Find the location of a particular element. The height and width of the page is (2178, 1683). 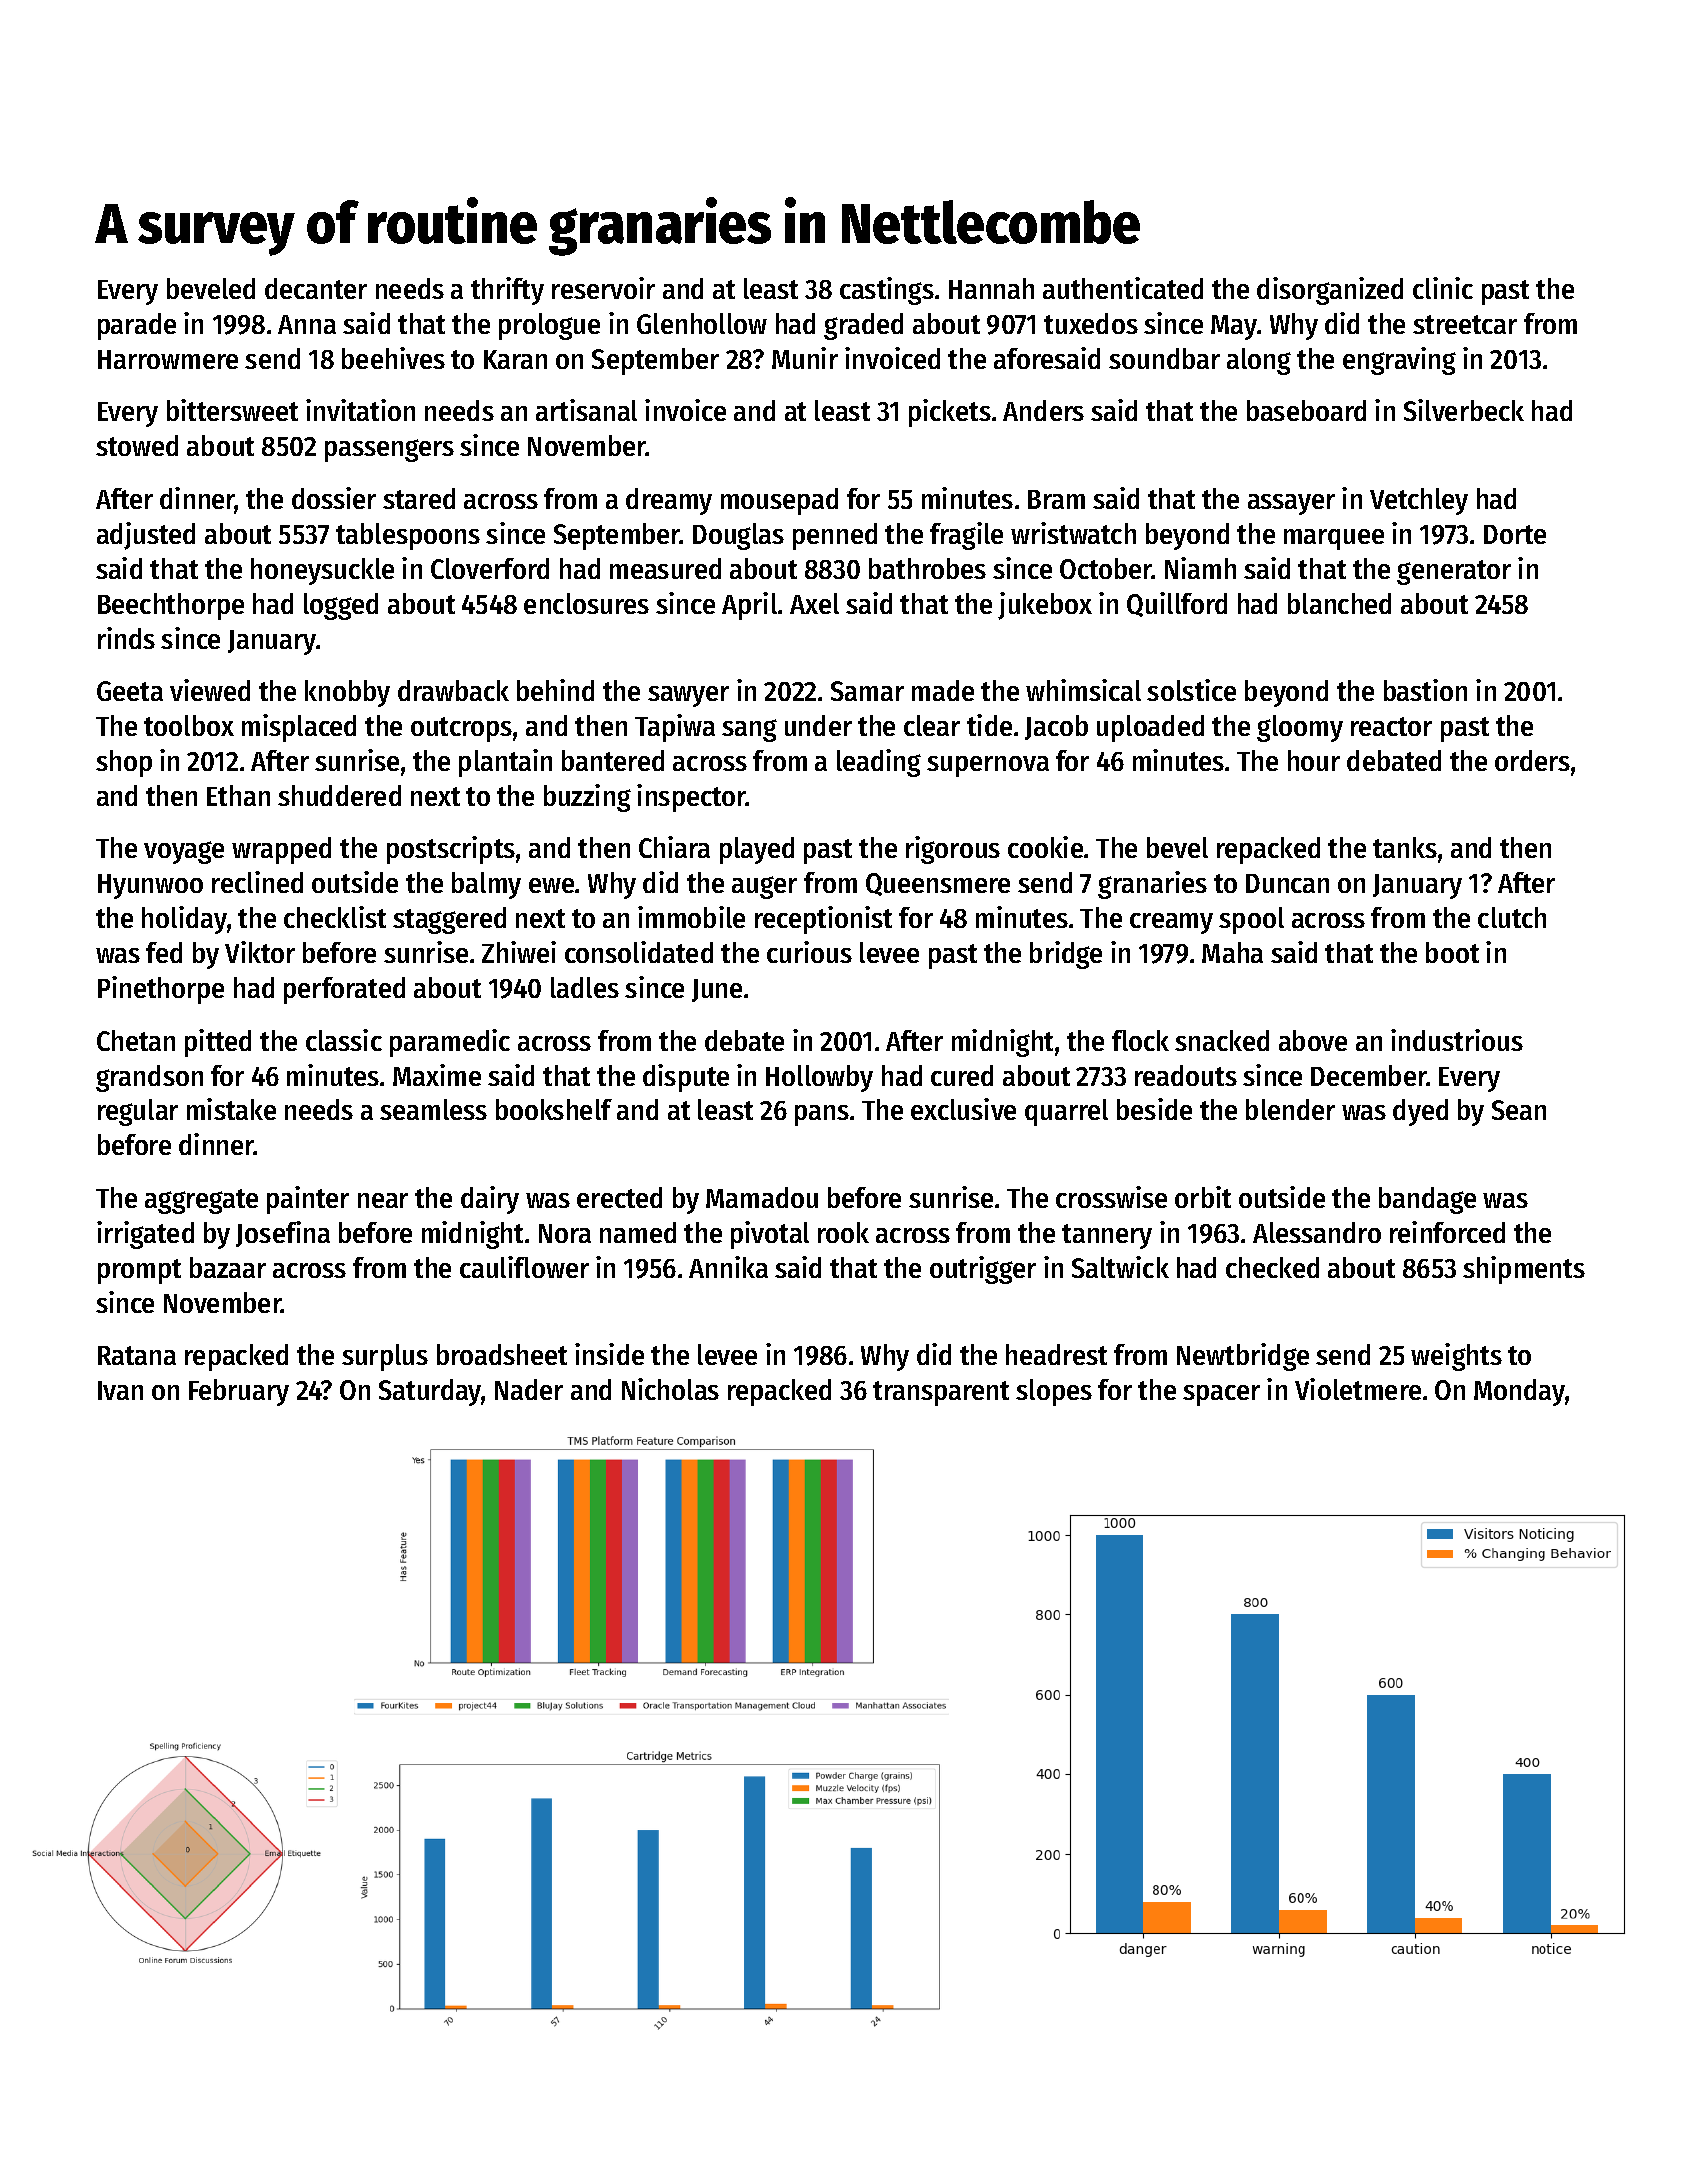

clinic is located at coordinates (1443, 288).
